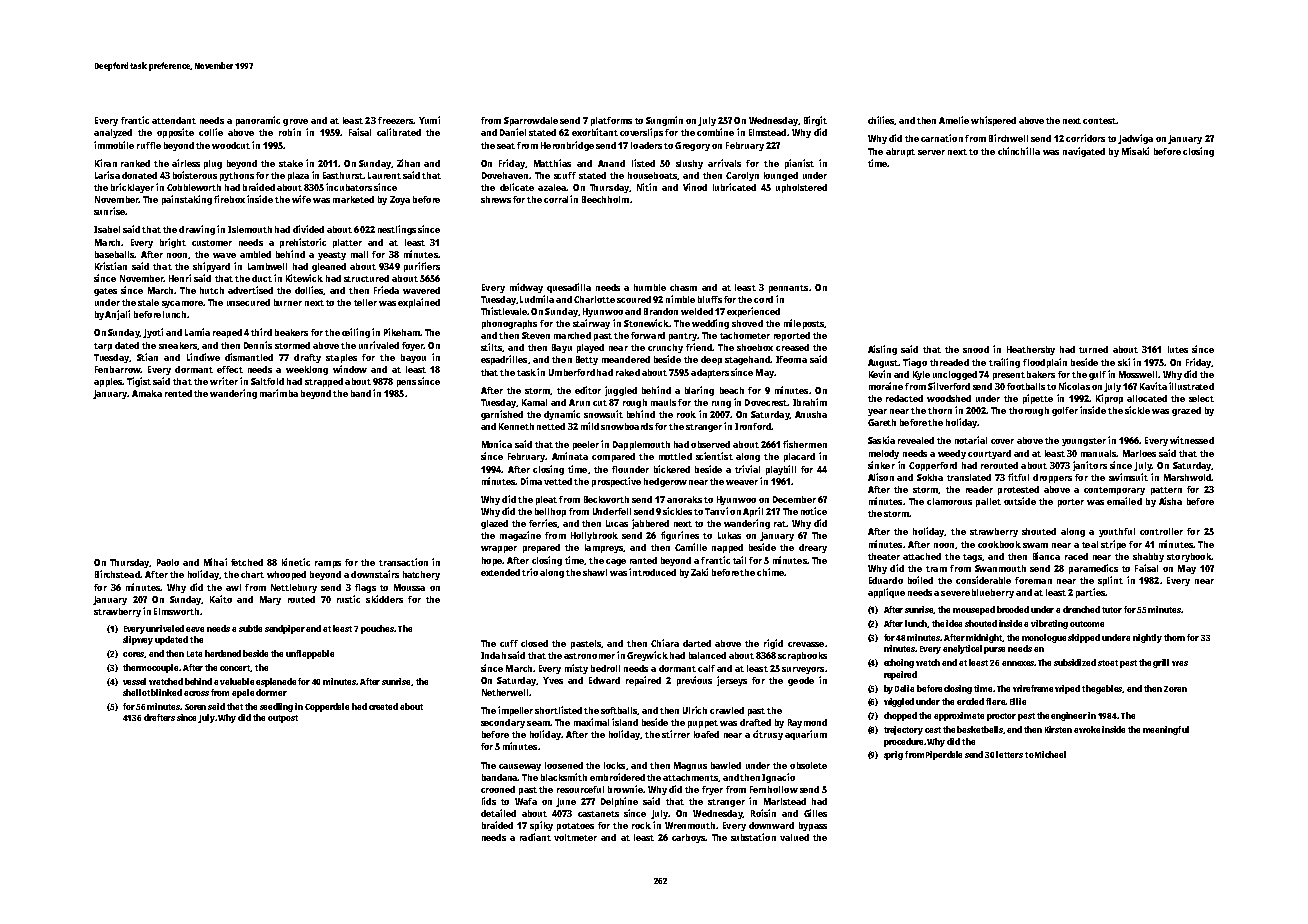 Image resolution: width=1308 pixels, height=924 pixels. What do you see at coordinates (1045, 363) in the image?
I see `floodplain` at bounding box center [1045, 363].
